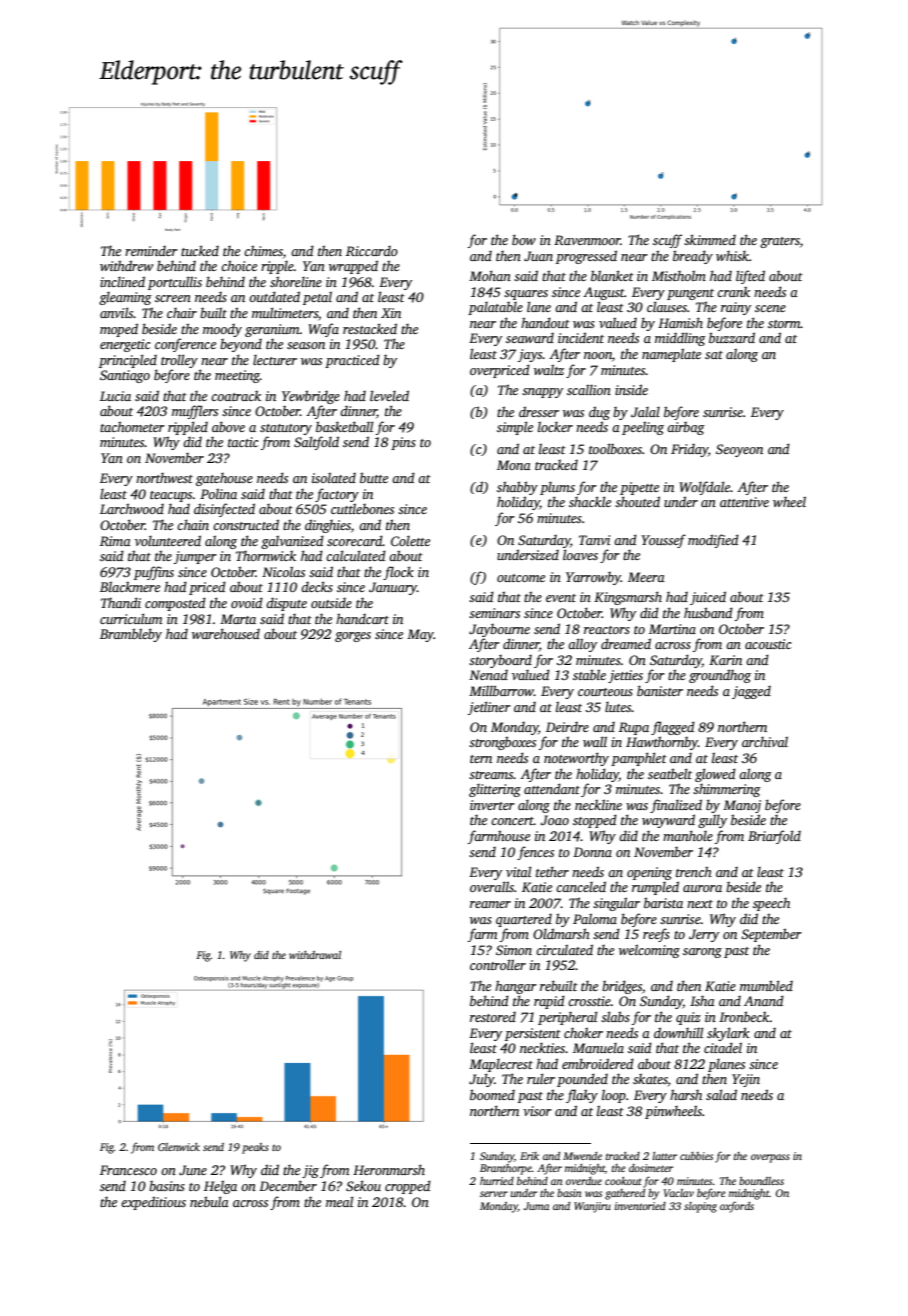 This screenshot has width=908, height=1316. I want to click on seminars, so click(494, 613).
